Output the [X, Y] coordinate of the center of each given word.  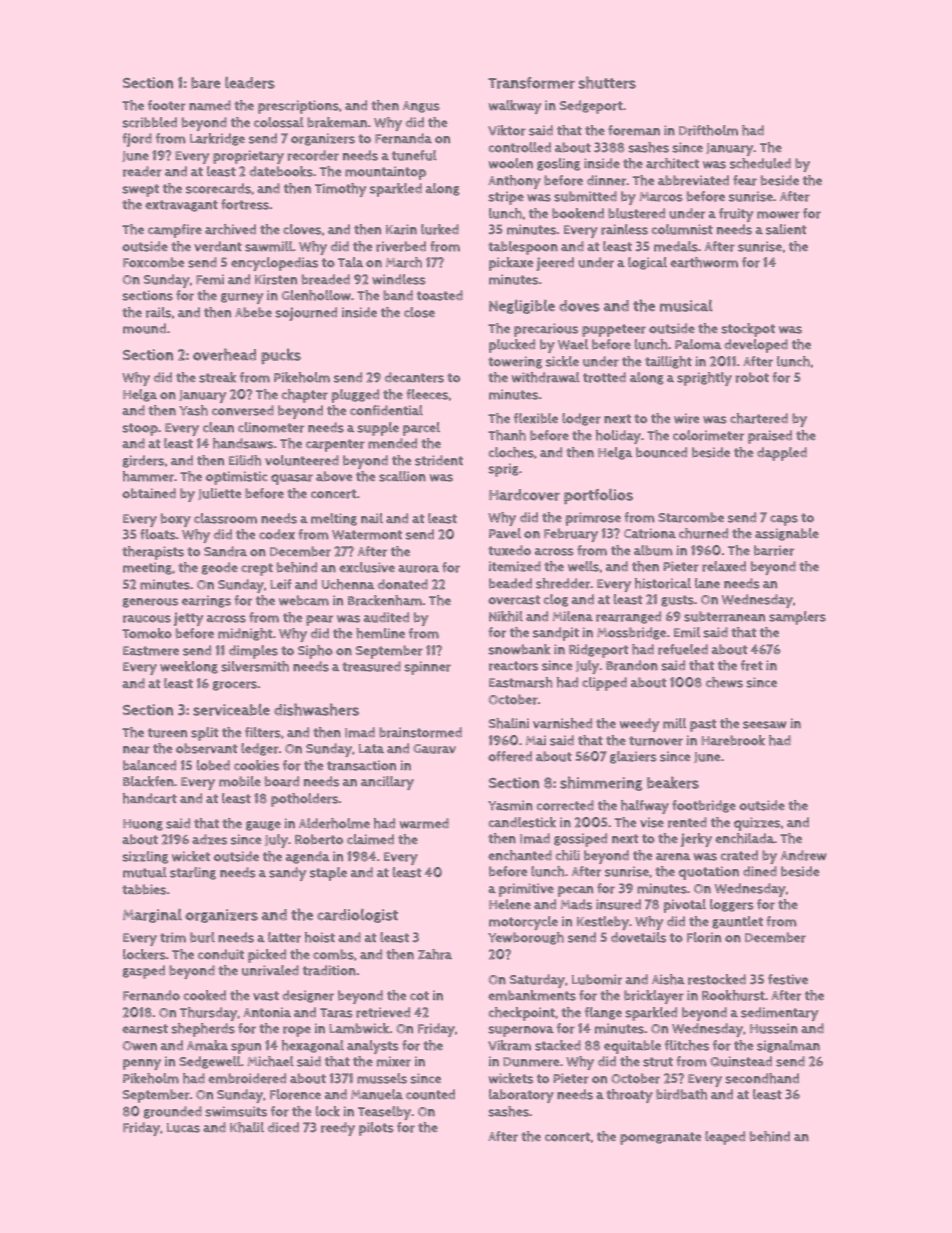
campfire [175, 231]
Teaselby [384, 1113]
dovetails [638, 937]
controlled [520, 147]
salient [786, 229]
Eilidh [245, 460]
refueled [683, 649]
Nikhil [506, 616]
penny [142, 1064]
